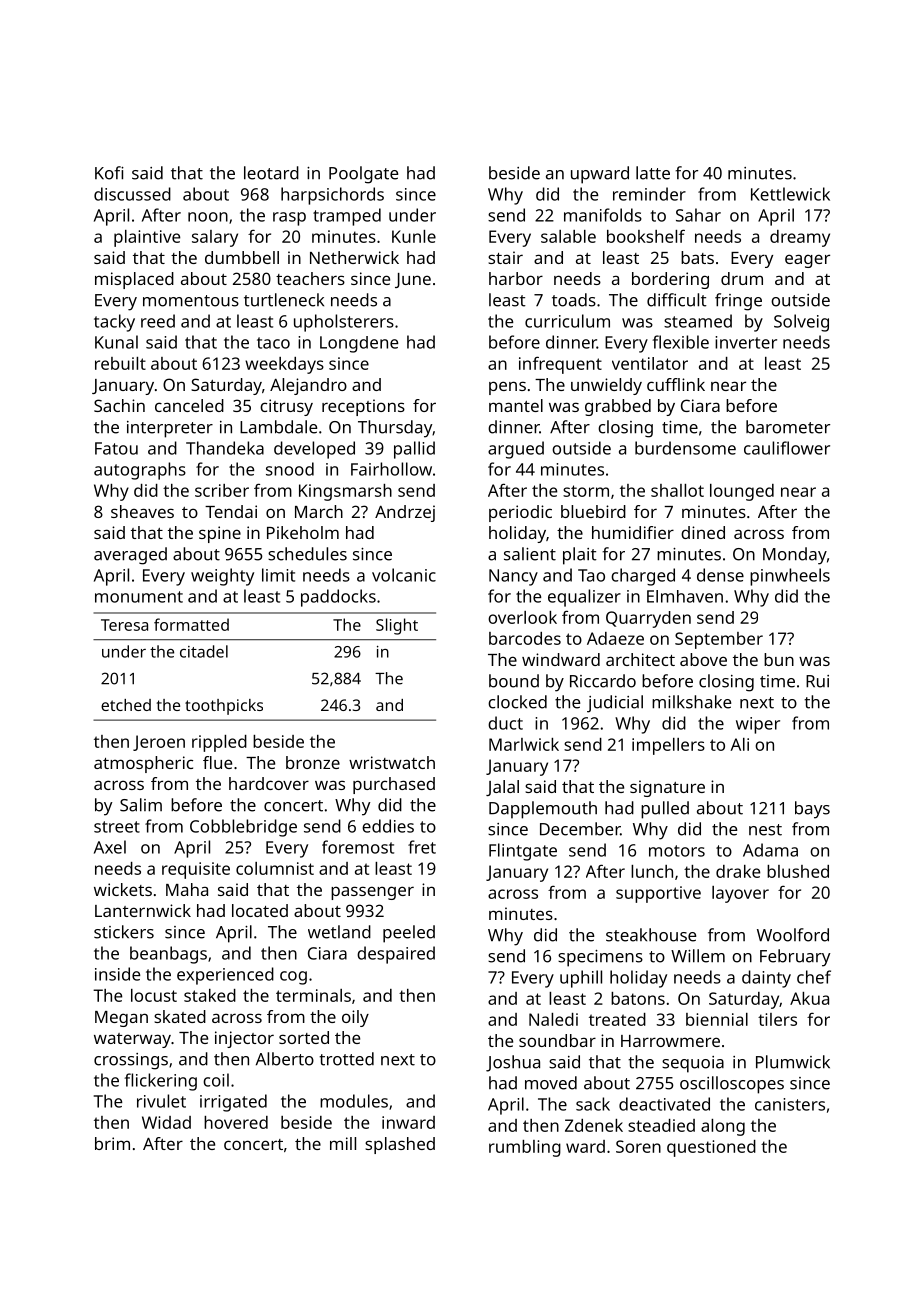 This screenshot has width=924, height=1311. I want to click on Zdenek, so click(594, 1125).
